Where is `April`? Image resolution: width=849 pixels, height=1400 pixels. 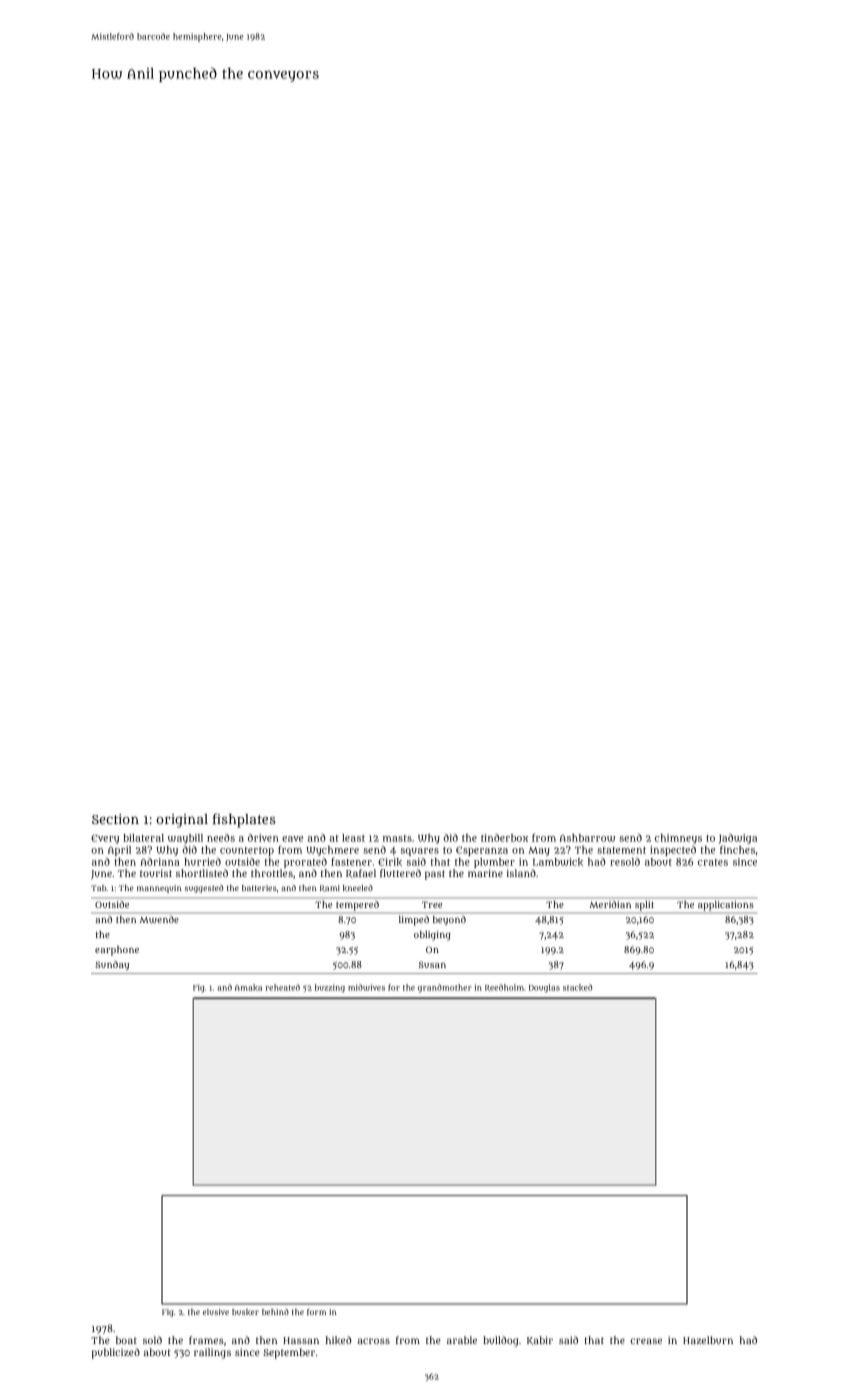
April is located at coordinates (119, 851).
